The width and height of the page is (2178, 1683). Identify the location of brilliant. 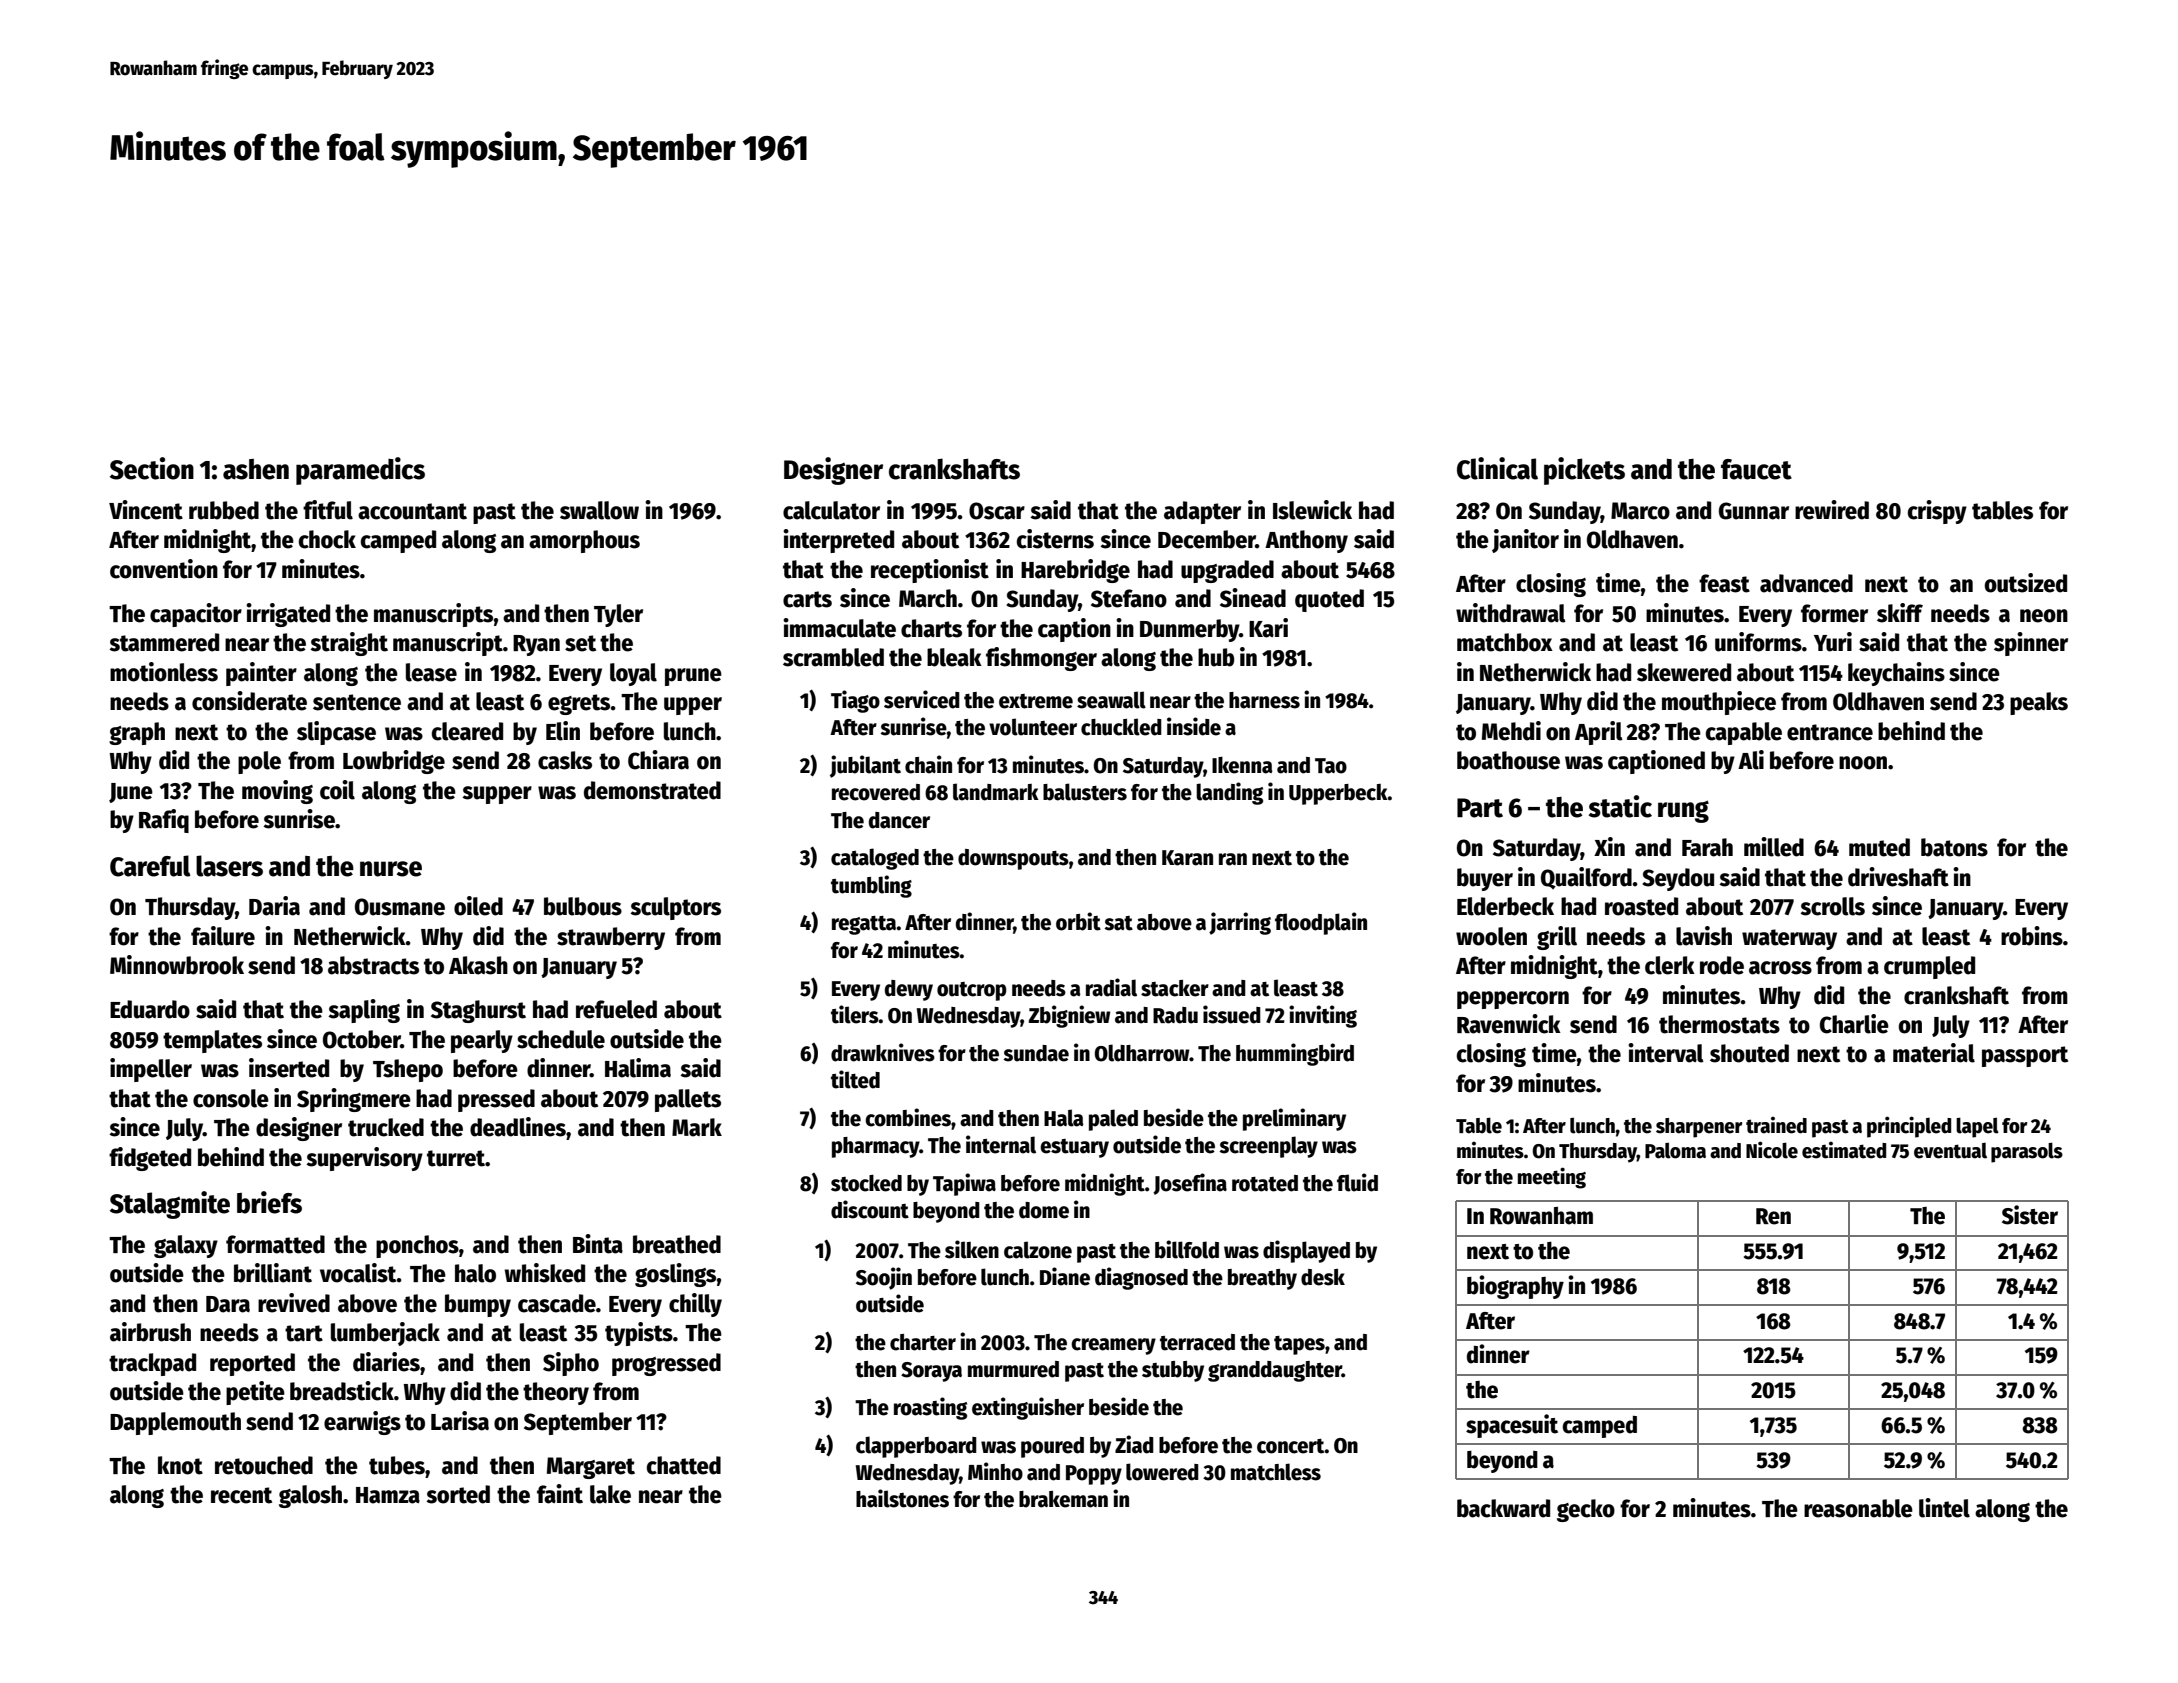
(273, 1273).
